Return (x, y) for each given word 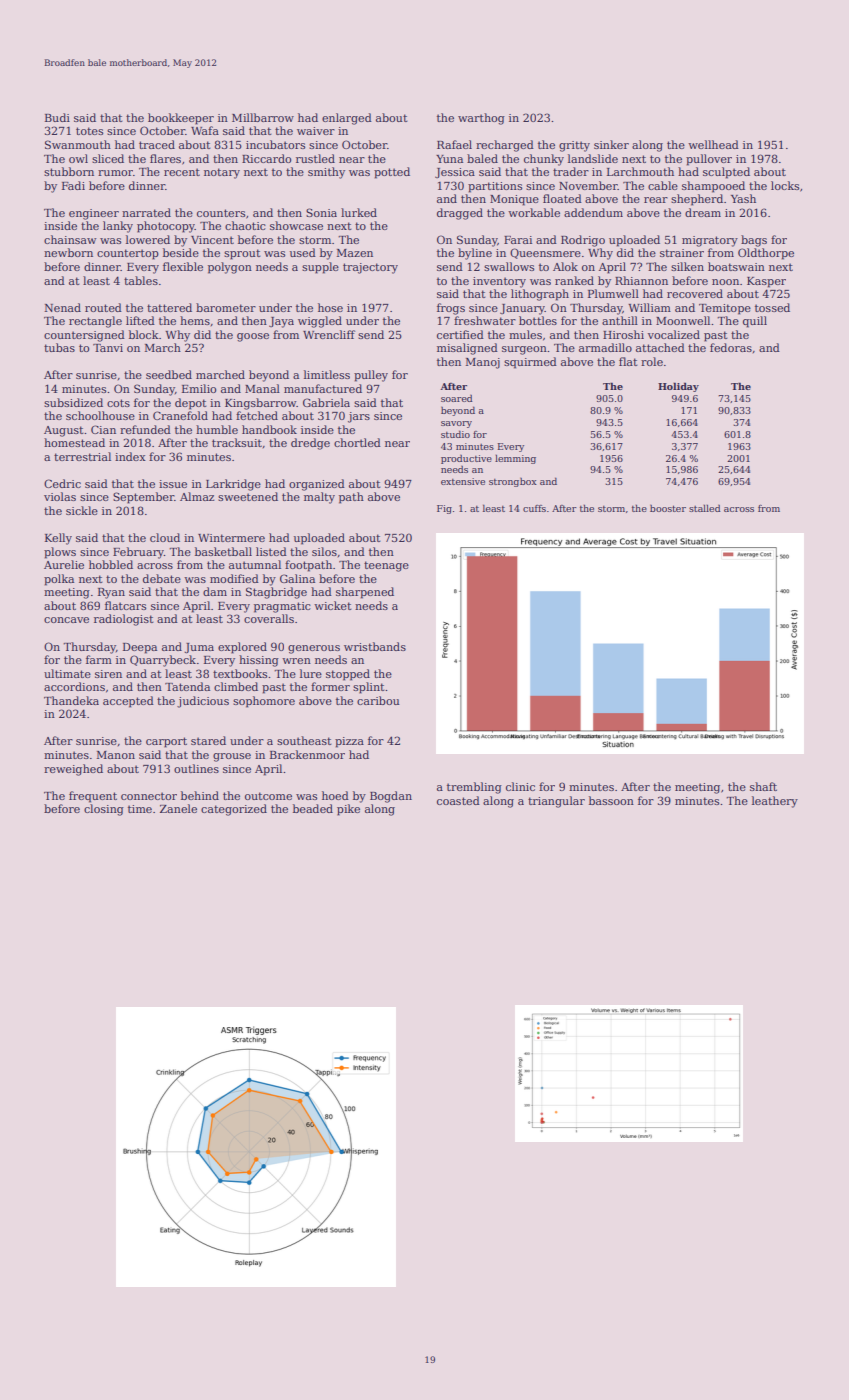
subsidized (73, 402)
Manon (116, 755)
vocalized (674, 334)
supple (320, 268)
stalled (704, 508)
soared (456, 398)
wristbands (375, 646)
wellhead (713, 144)
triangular (556, 802)
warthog (481, 119)
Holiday (678, 387)
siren (108, 674)
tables (141, 280)
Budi (57, 117)
